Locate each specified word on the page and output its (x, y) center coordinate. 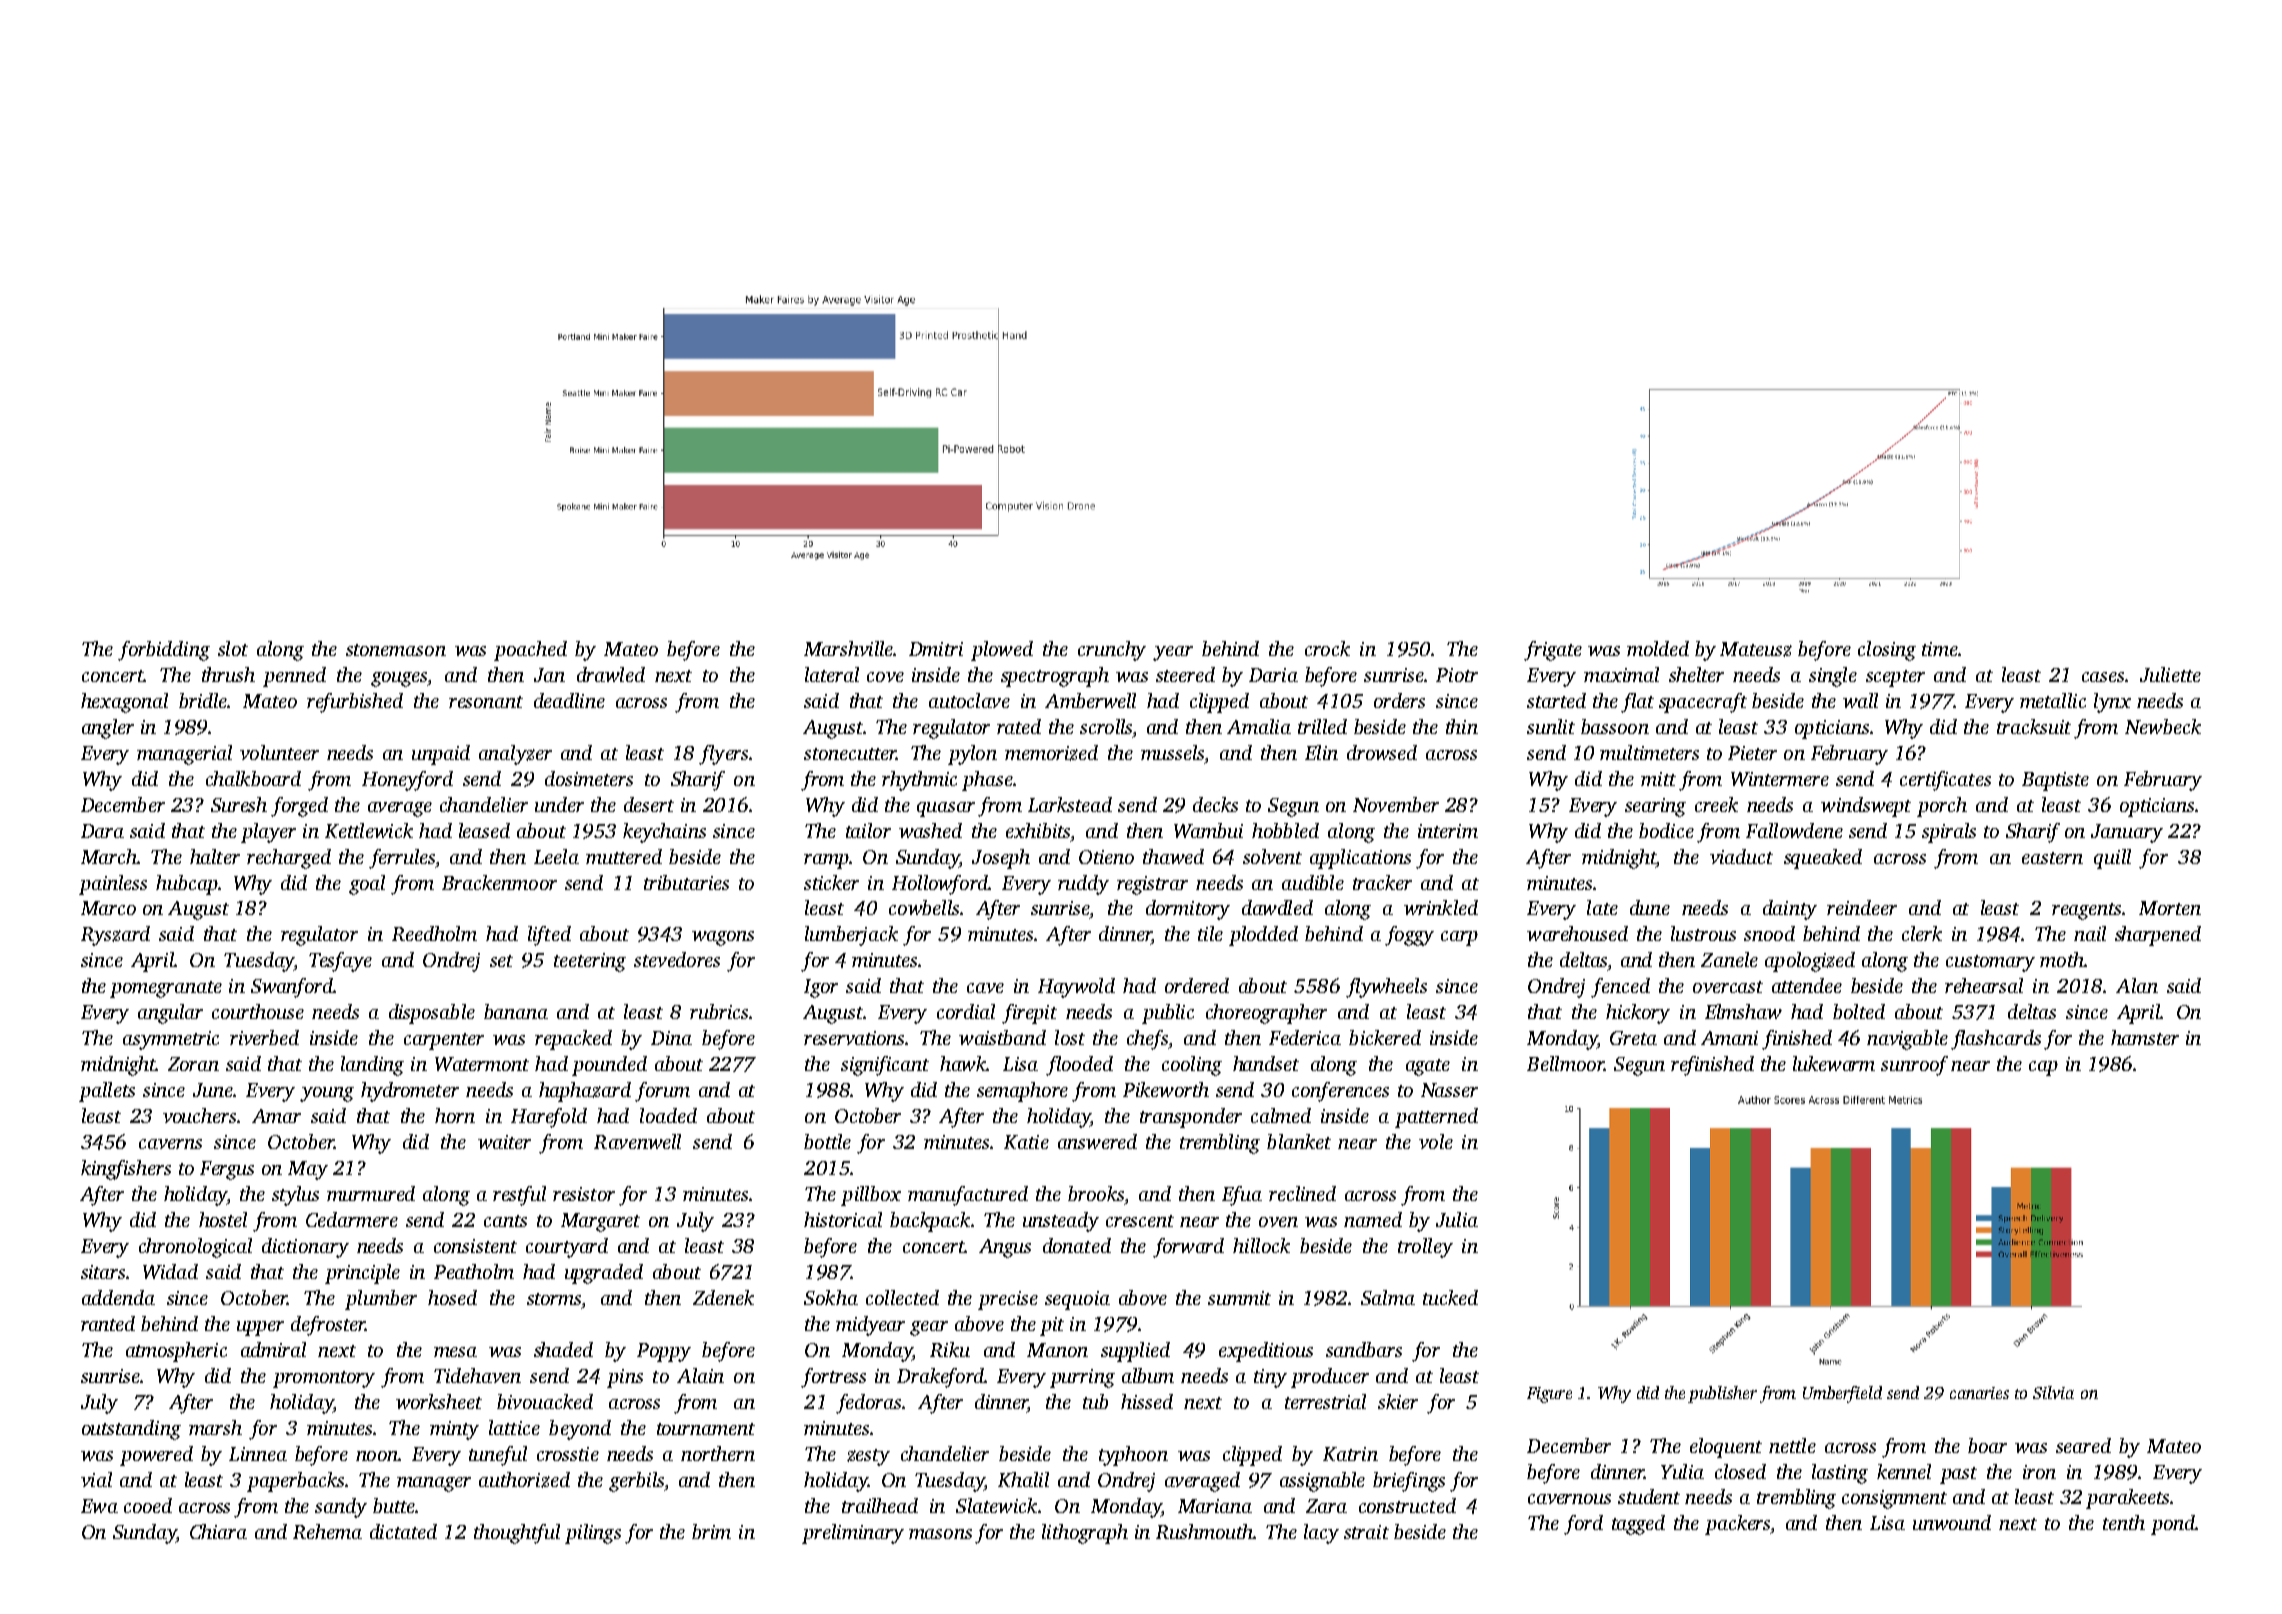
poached (530, 651)
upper (260, 1328)
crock (1327, 648)
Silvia (2053, 1392)
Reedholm (434, 933)
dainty (1790, 910)
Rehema (327, 1531)
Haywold (1076, 988)
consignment (1894, 1499)
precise (1008, 1300)
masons (940, 1534)
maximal (1621, 674)
